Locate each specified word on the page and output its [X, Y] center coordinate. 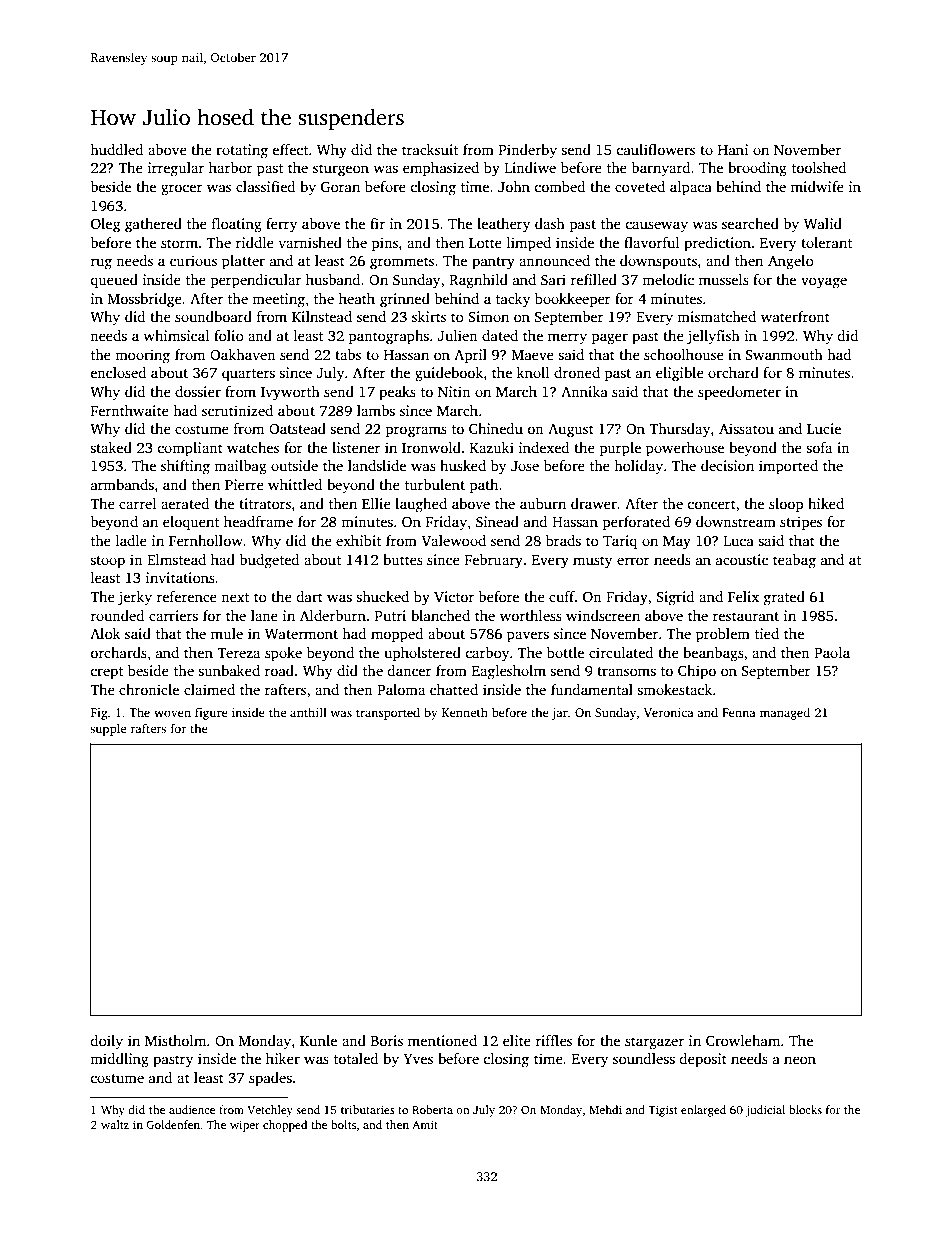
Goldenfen [173, 1124]
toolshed [819, 167]
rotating [242, 151]
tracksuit [430, 149]
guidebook [449, 374]
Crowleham [743, 1040]
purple [620, 449]
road [279, 670]
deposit [703, 1060]
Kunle [318, 1040]
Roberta [432, 1109]
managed [785, 713]
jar [559, 714]
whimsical [176, 335]
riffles [554, 1040]
